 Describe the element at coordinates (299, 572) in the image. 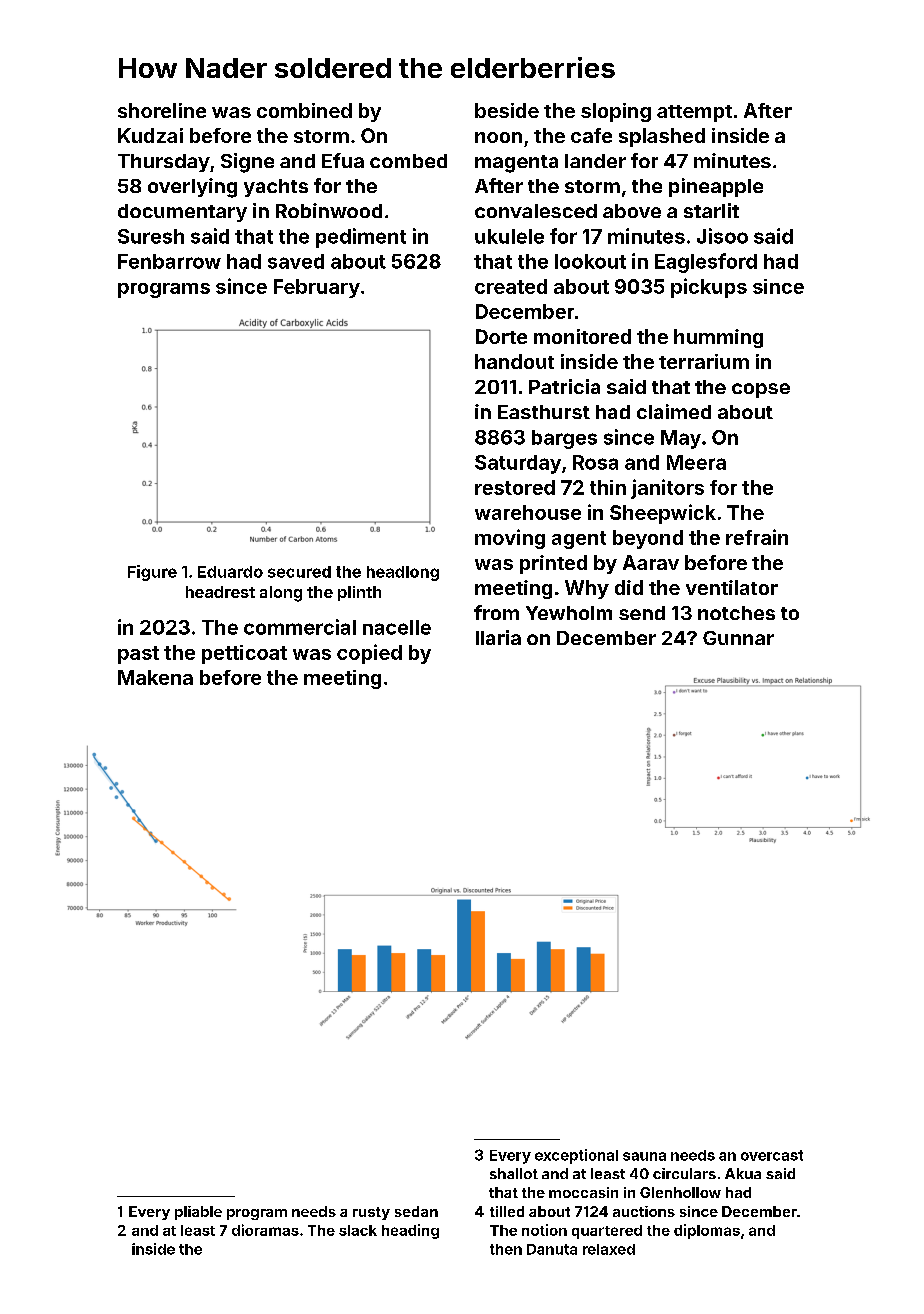

I see `secured` at that location.
